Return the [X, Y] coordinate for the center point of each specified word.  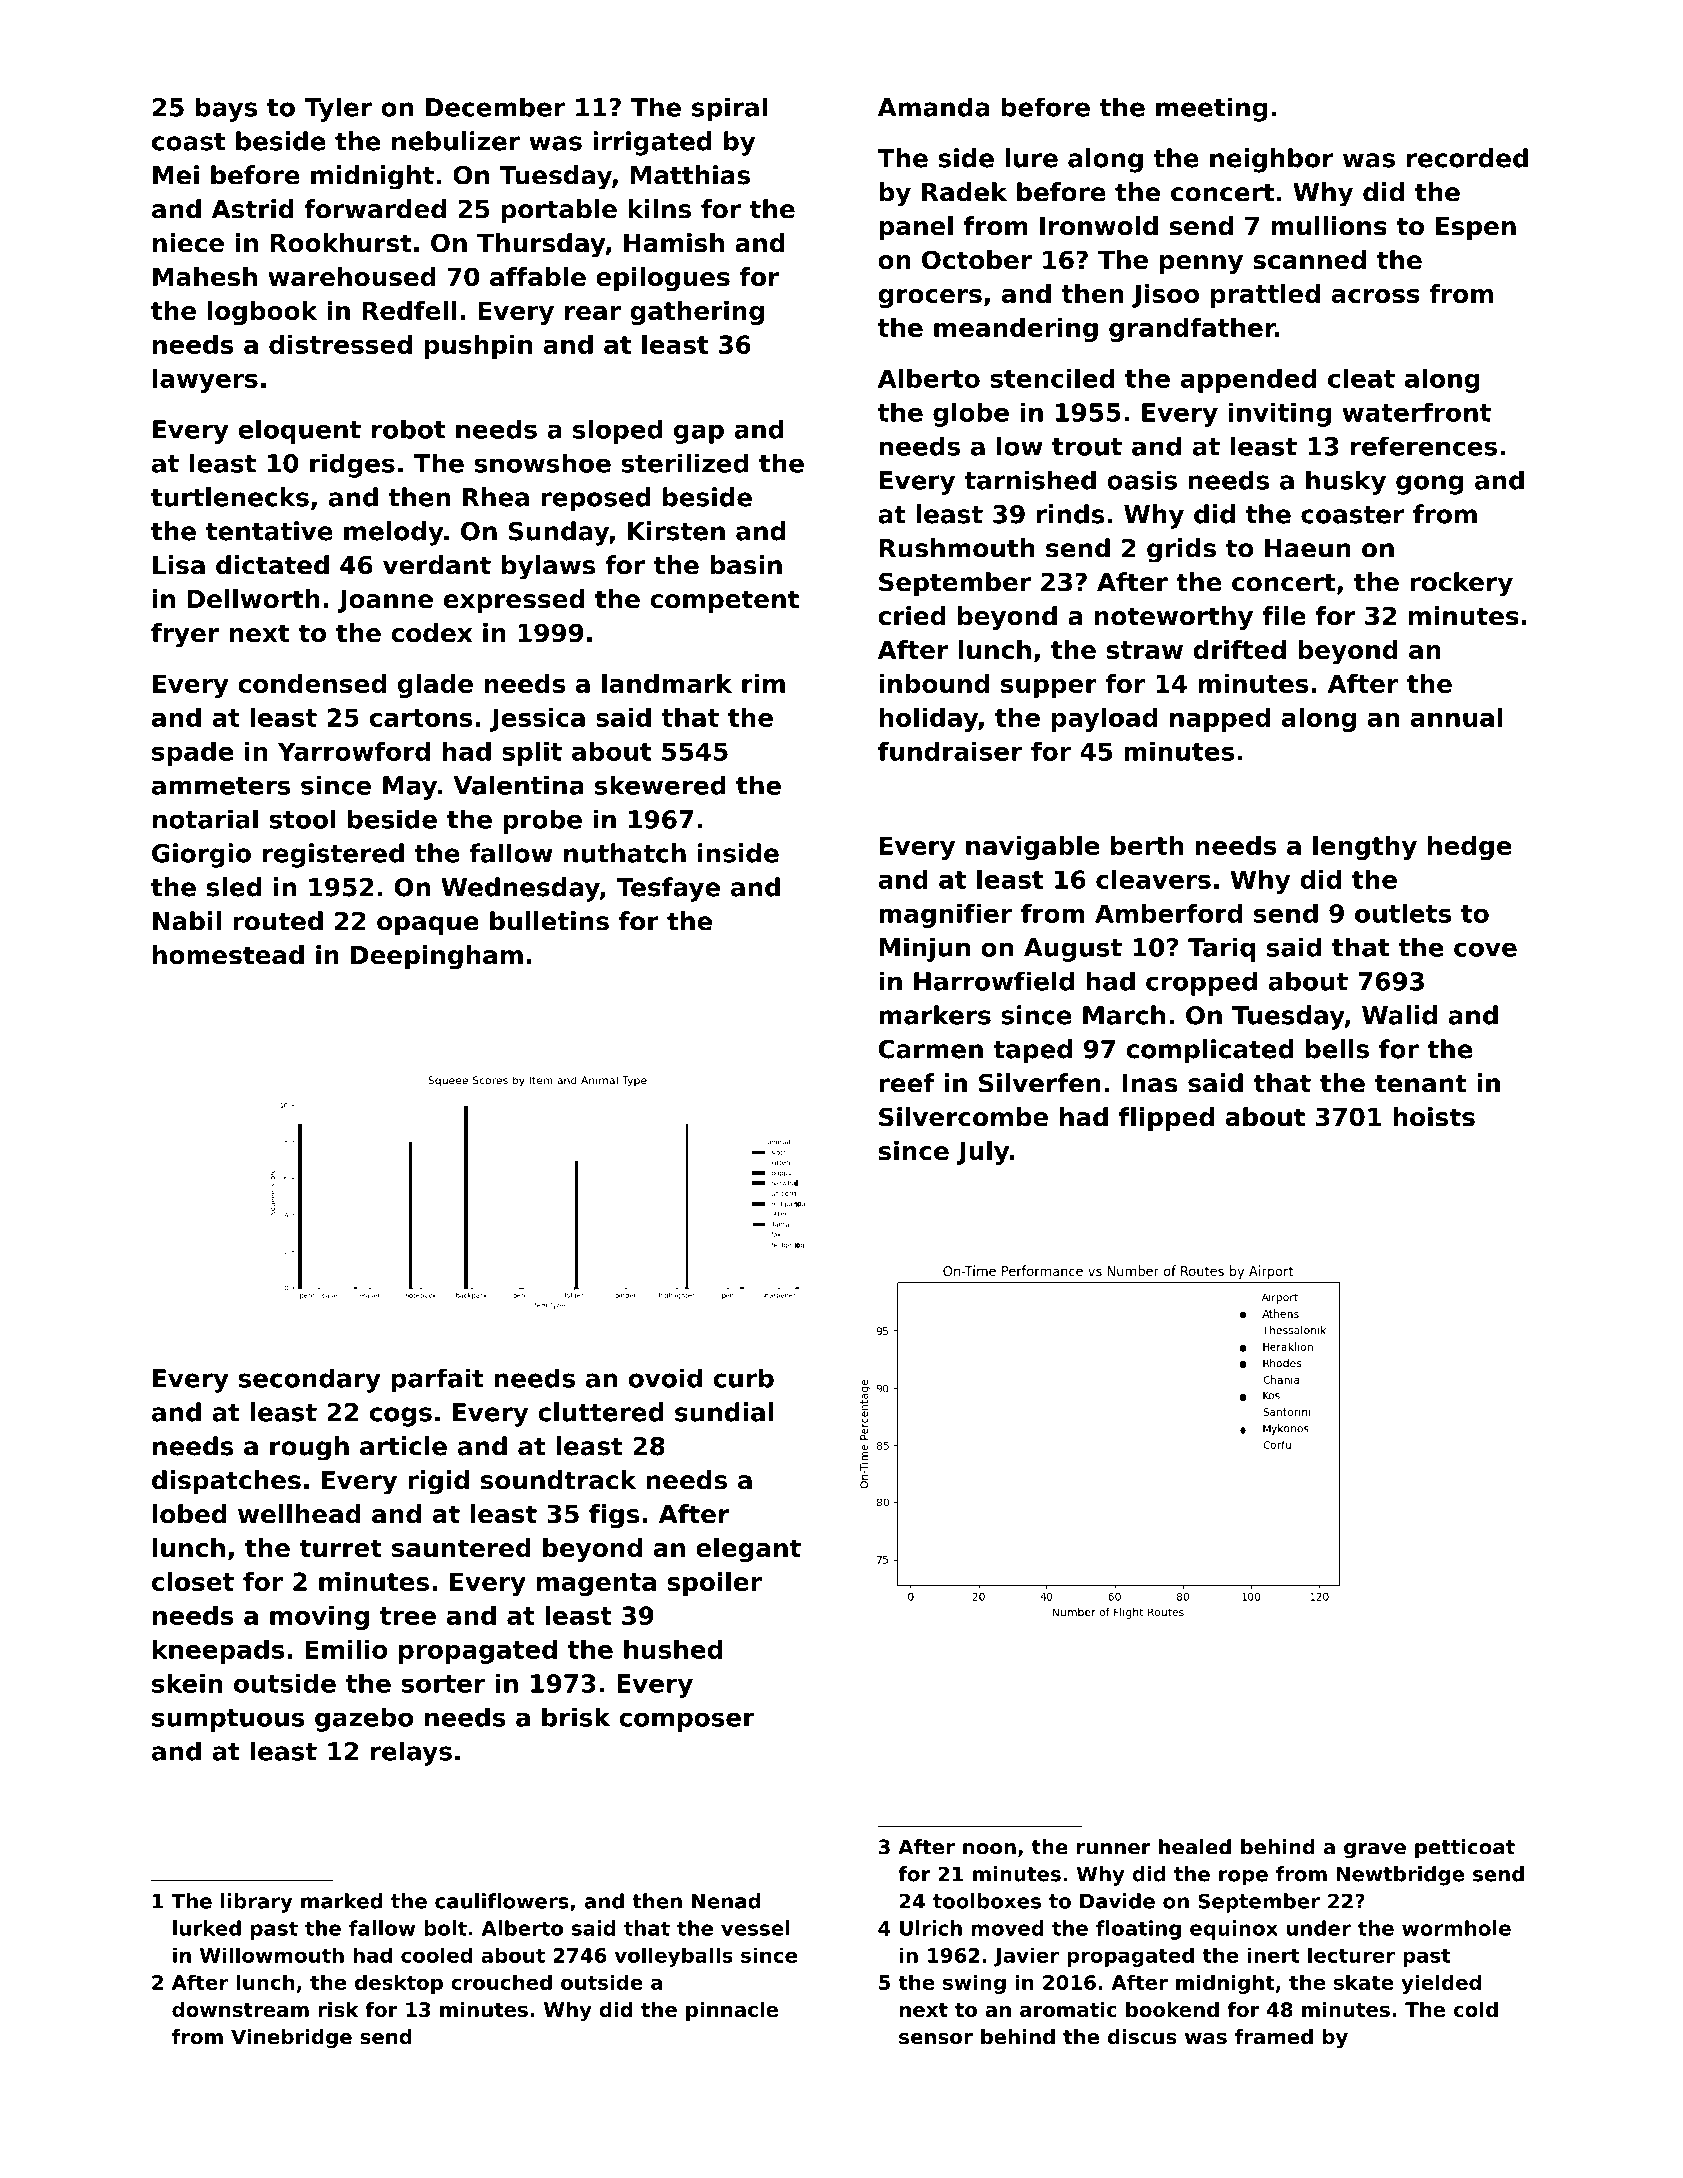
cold [1476, 2009]
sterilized [684, 463]
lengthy [1365, 847]
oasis [1142, 480]
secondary [310, 1380]
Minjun [925, 949]
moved [1008, 1928]
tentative [269, 531]
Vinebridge [291, 2039]
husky [1346, 482]
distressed [340, 344]
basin [746, 565]
